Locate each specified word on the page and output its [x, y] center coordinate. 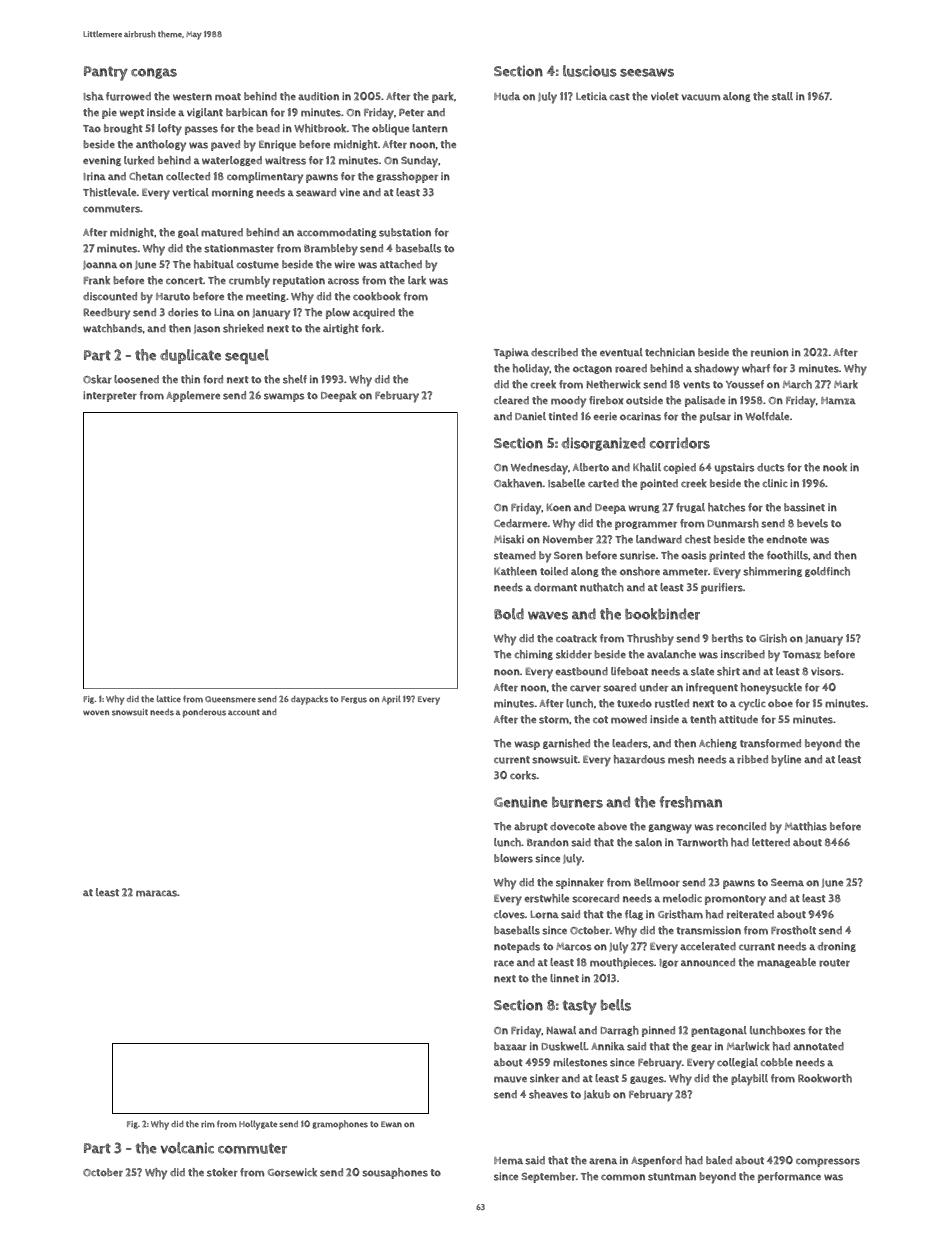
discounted [110, 296]
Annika [608, 1046]
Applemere [193, 396]
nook [835, 467]
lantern [430, 128]
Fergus [354, 700]
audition [318, 96]
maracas [156, 893]
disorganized [603, 444]
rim [208, 1124]
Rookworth [825, 1078]
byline [786, 761]
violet [664, 96]
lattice [169, 698]
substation [405, 232]
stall [782, 96]
